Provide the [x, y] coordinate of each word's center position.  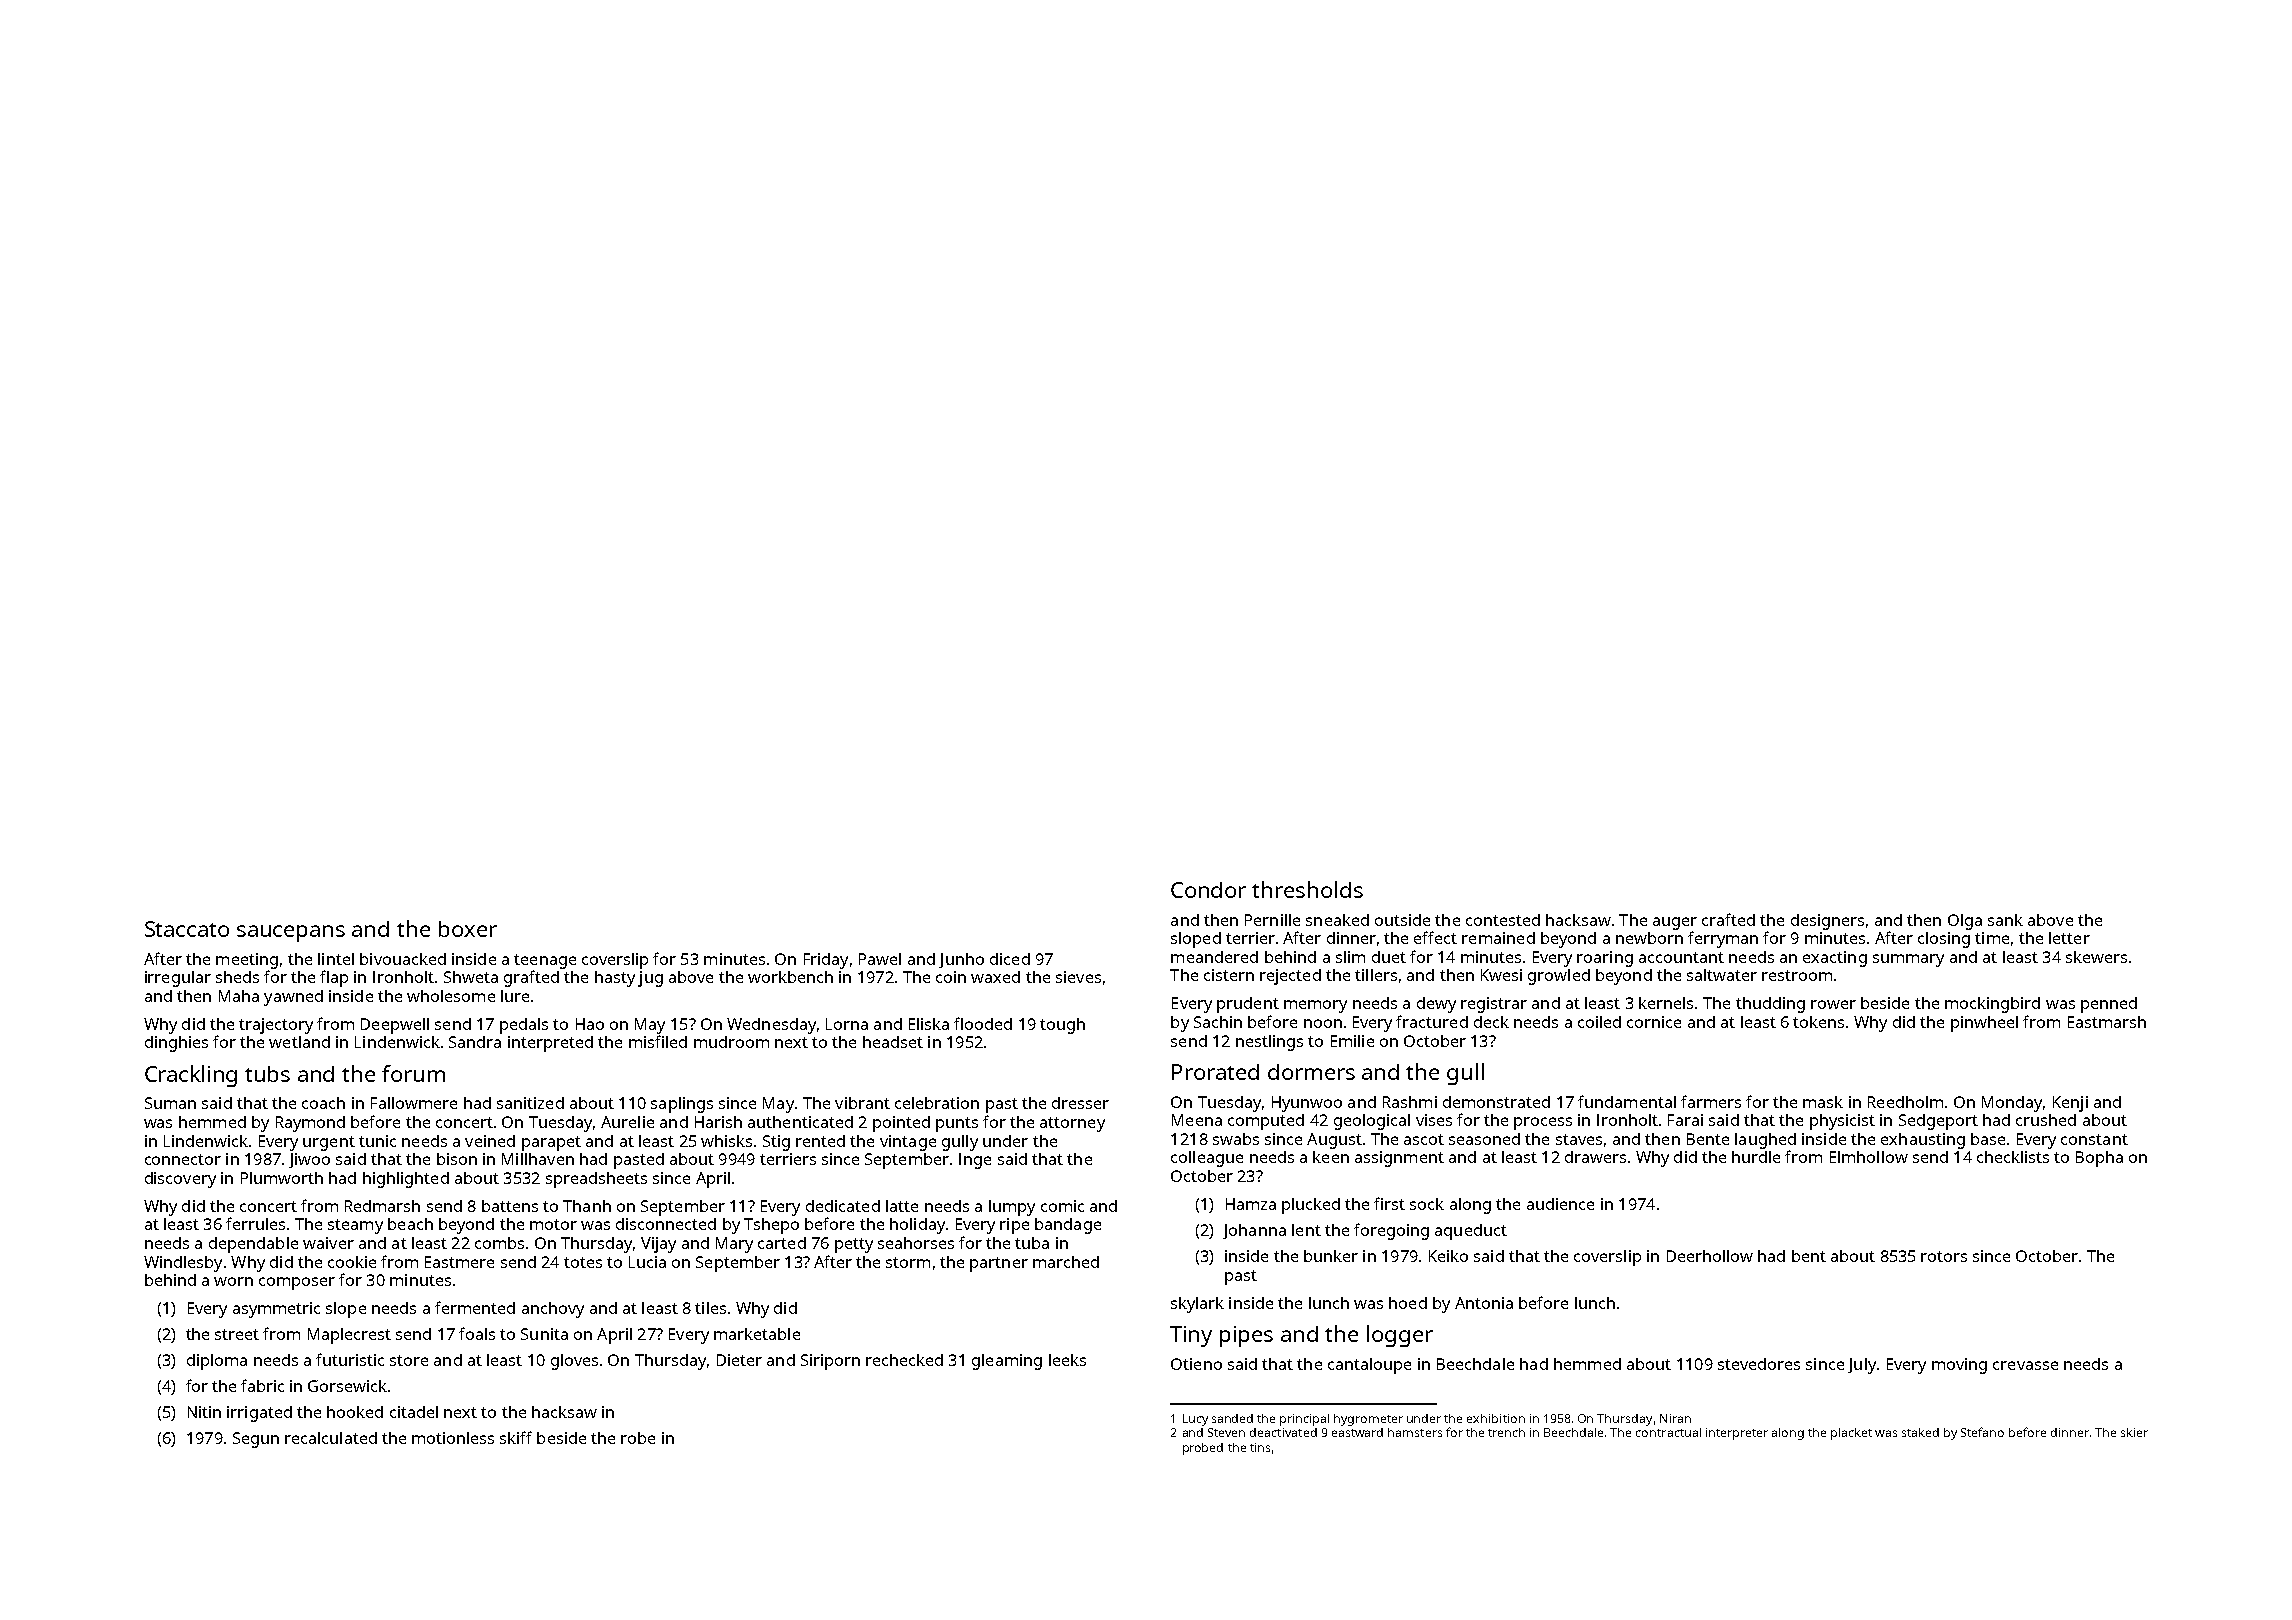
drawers [1595, 1157]
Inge [975, 1161]
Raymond [310, 1124]
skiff [516, 1437]
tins [1260, 1447]
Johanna [1254, 1231]
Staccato [187, 929]
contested [1503, 920]
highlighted [406, 1180]
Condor [1208, 890]
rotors [1944, 1256]
